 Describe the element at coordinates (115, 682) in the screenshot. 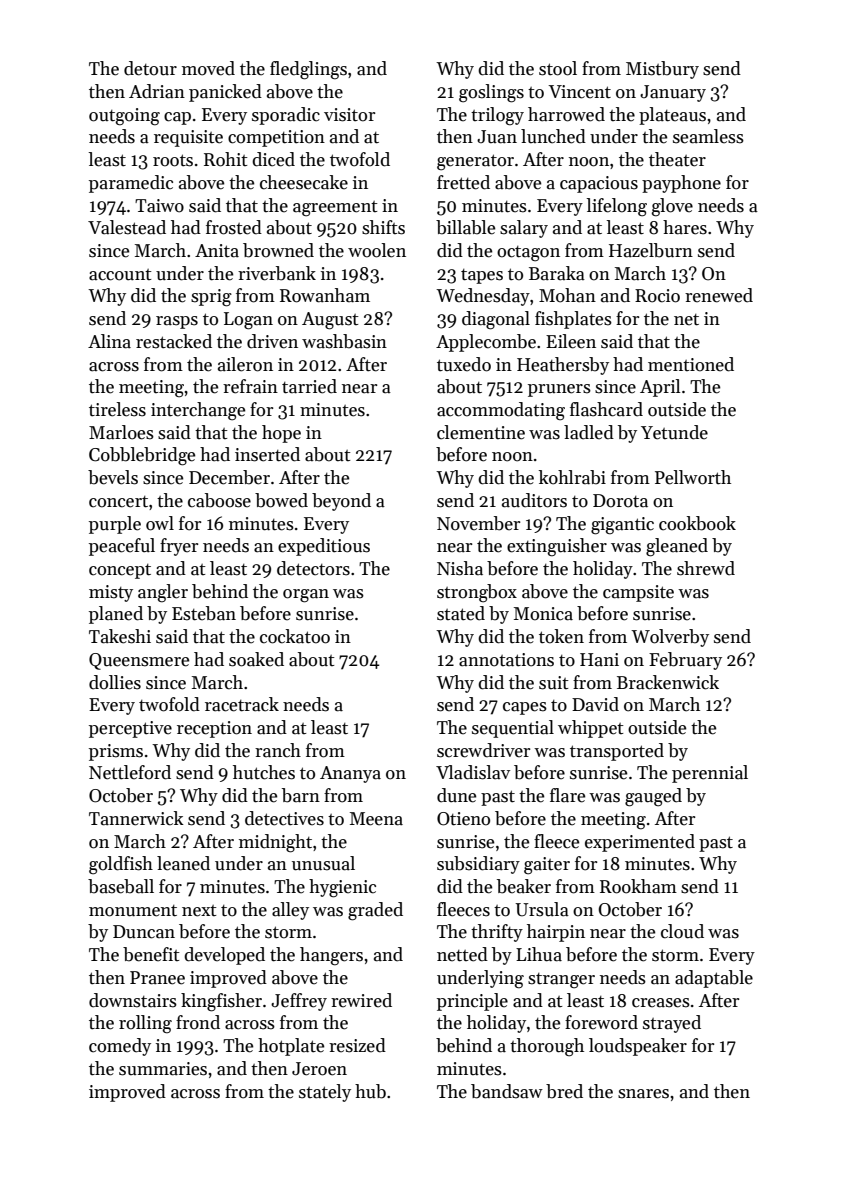

I see `dollies` at that location.
